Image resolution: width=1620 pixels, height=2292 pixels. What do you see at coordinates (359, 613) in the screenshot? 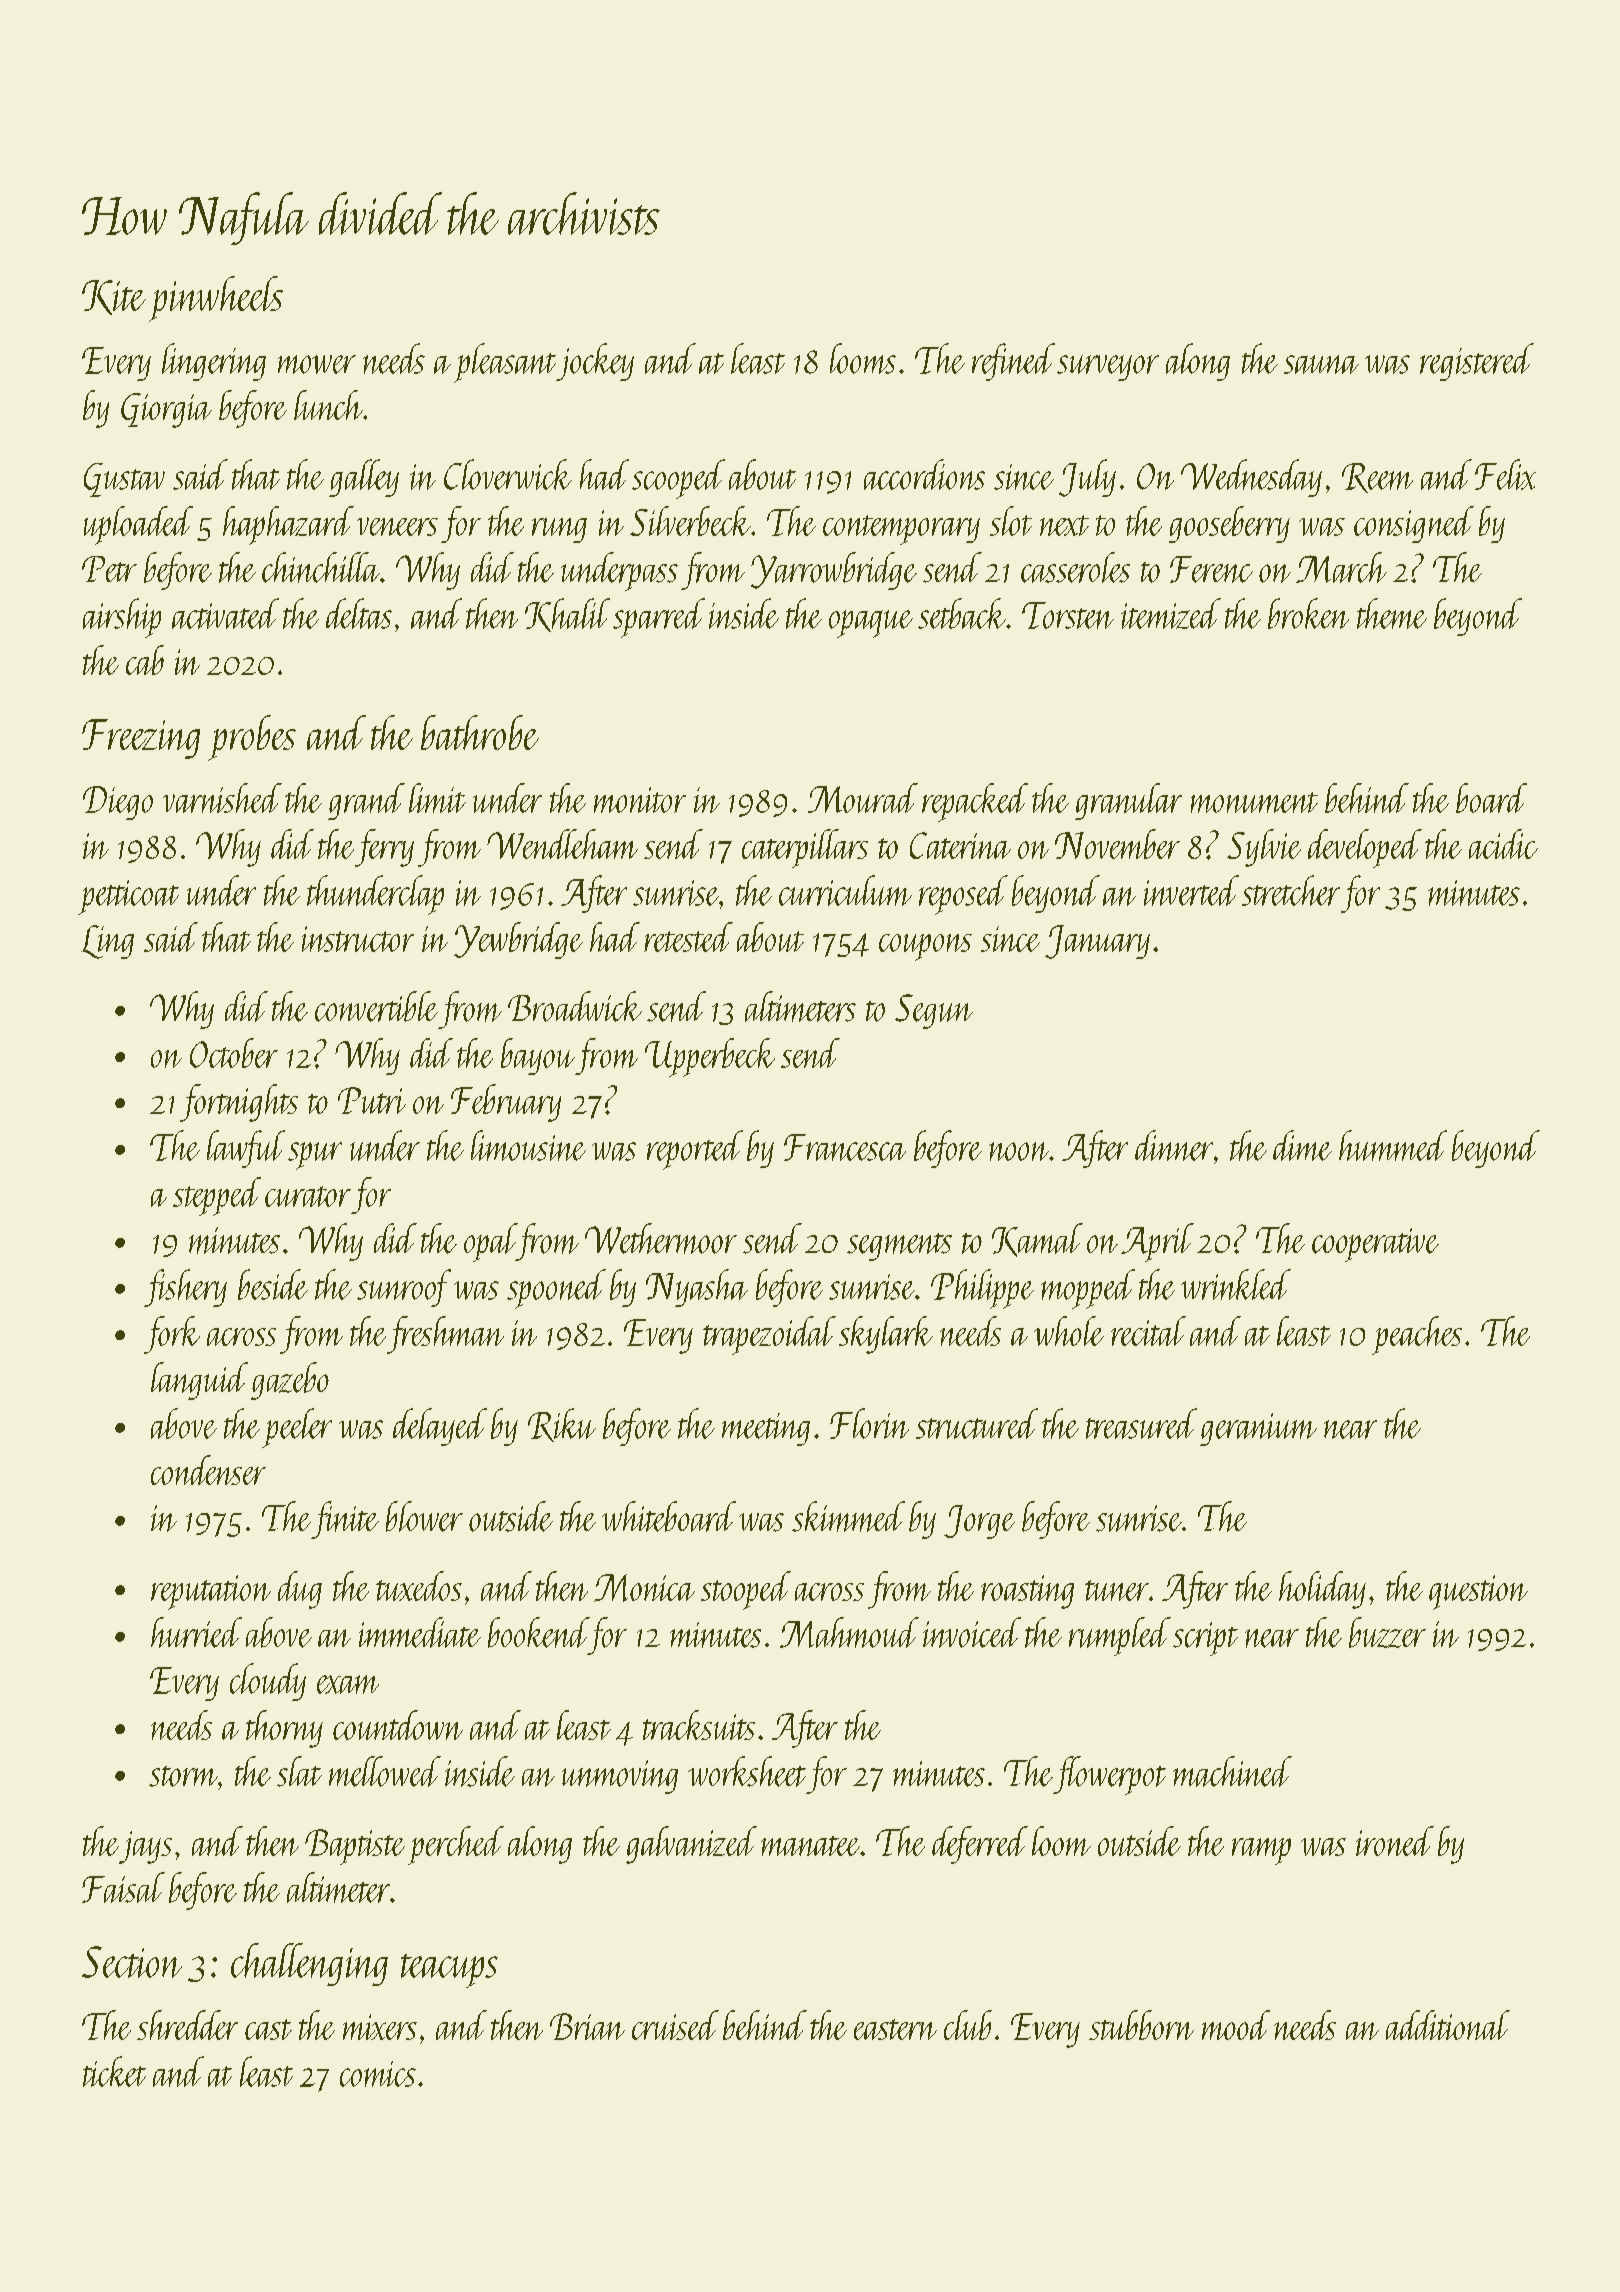
I see `deltas` at bounding box center [359, 613].
